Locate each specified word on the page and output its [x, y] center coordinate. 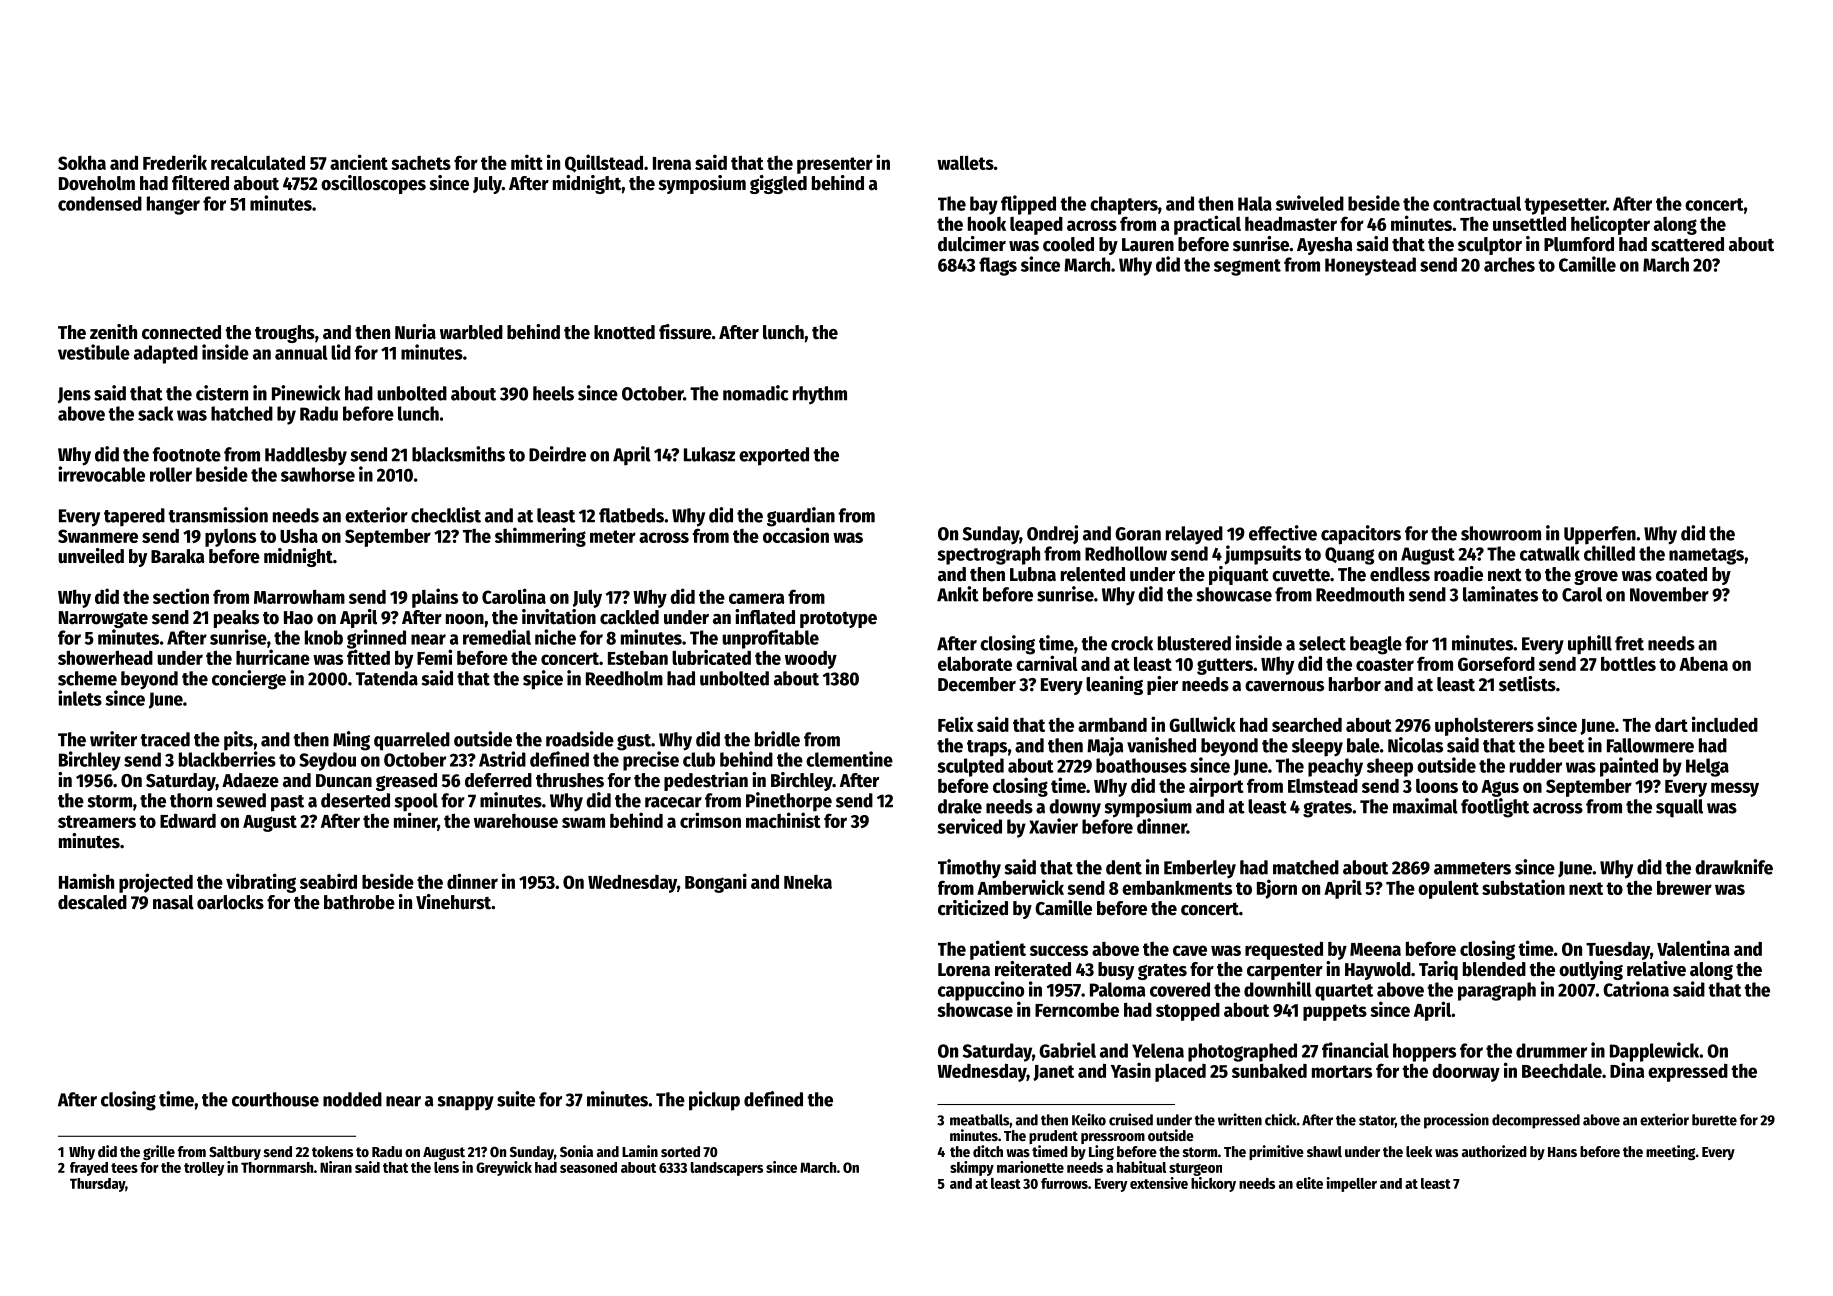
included [1725, 724]
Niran [336, 1167]
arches [1509, 264]
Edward [188, 820]
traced [165, 739]
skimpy [972, 1168]
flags [998, 266]
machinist [783, 820]
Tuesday [1618, 951]
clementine [849, 759]
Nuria [415, 332]
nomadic [755, 393]
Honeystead [1370, 266]
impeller [1352, 1184]
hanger [173, 205]
